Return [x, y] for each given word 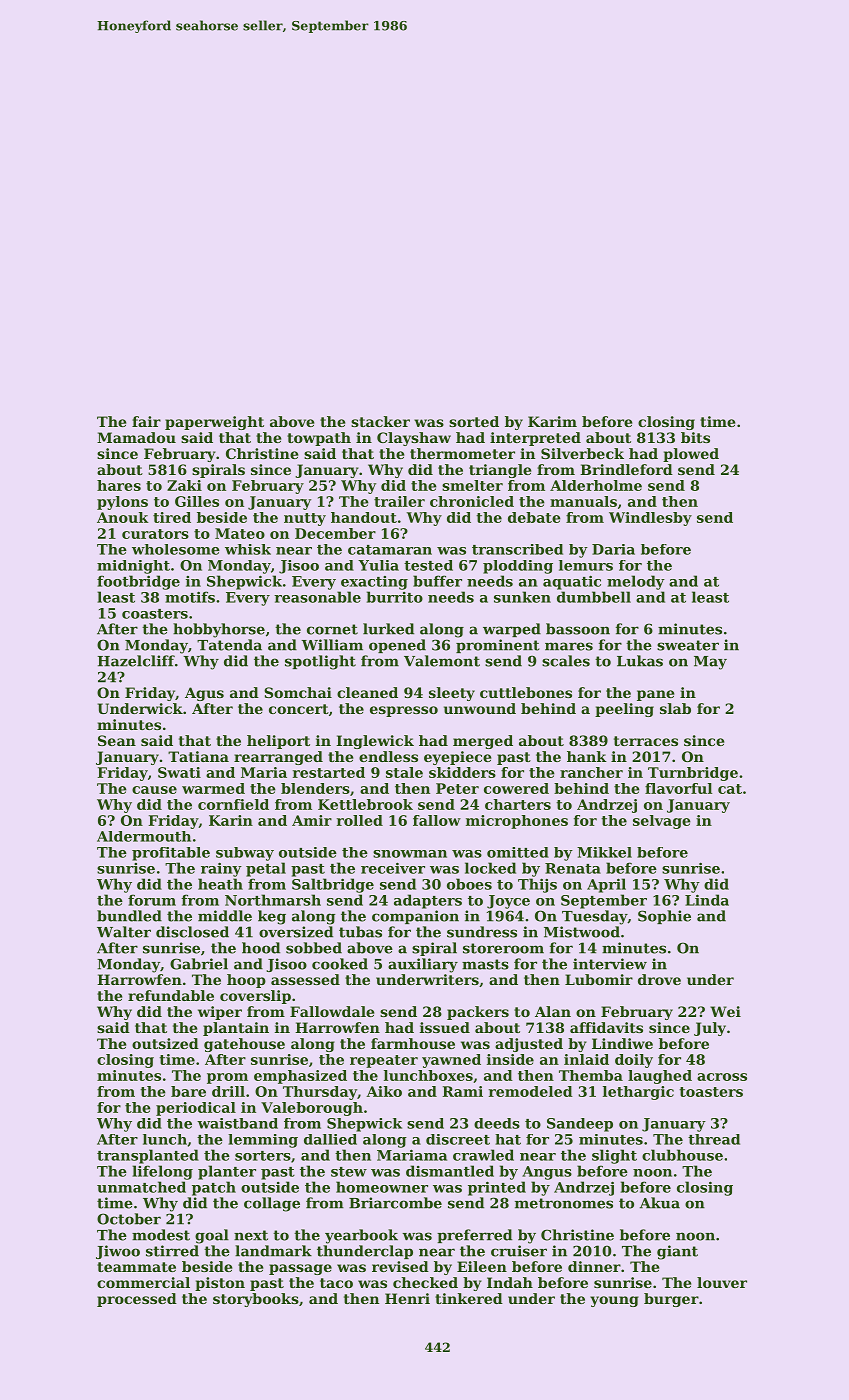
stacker [380, 421]
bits [695, 437]
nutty [305, 519]
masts [485, 964]
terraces [646, 741]
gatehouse [244, 1045]
